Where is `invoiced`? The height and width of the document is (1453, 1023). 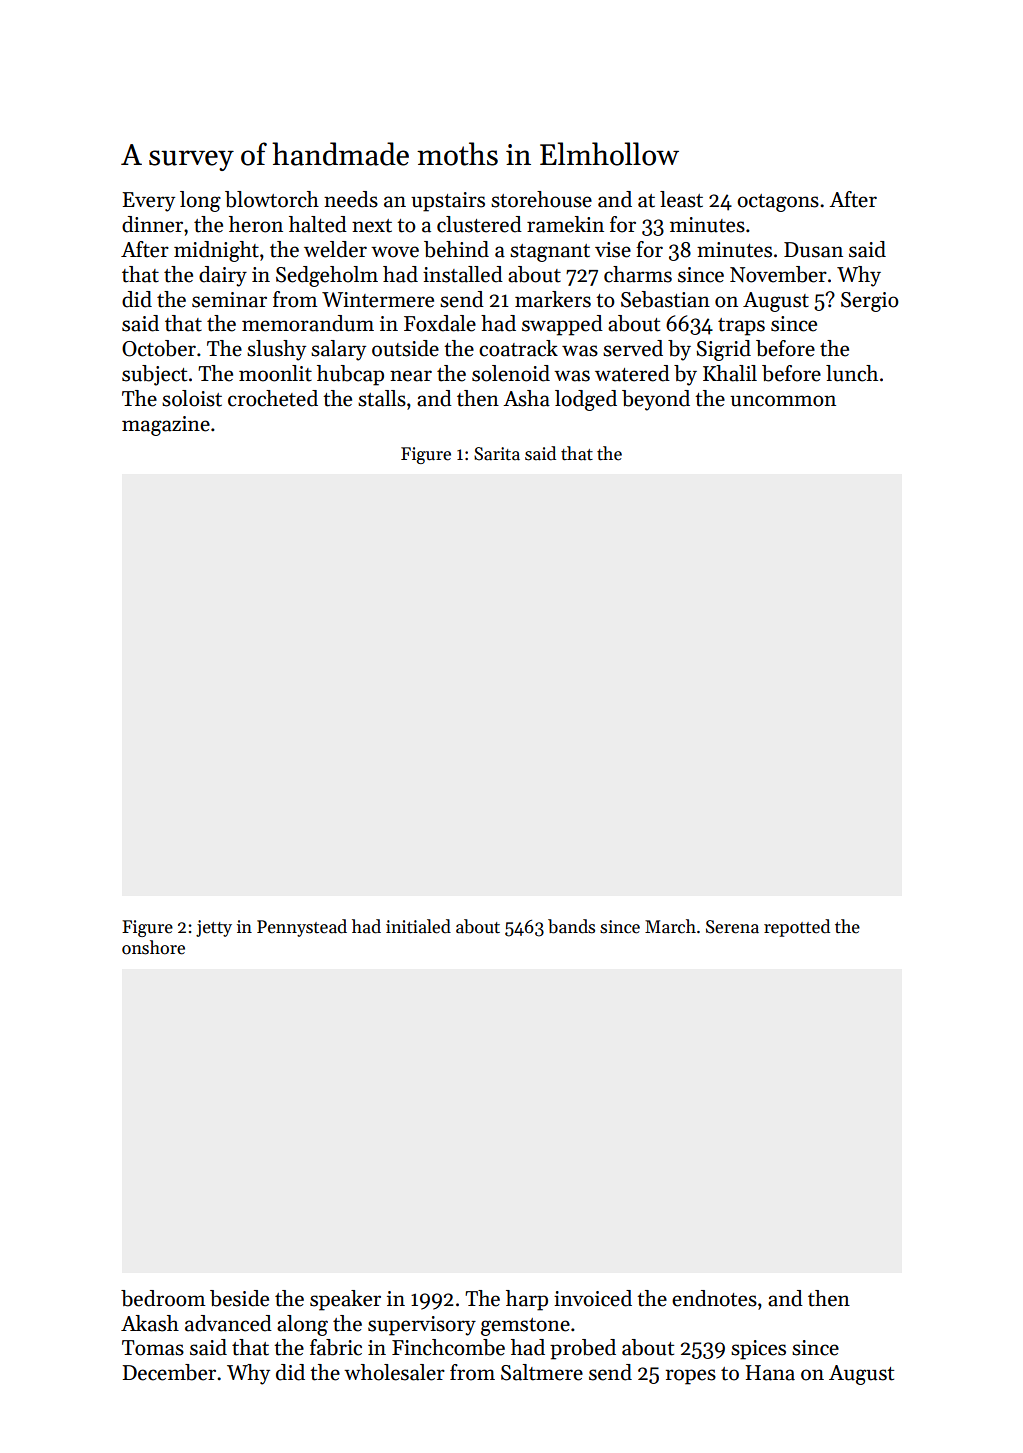
invoiced is located at coordinates (593, 1298).
